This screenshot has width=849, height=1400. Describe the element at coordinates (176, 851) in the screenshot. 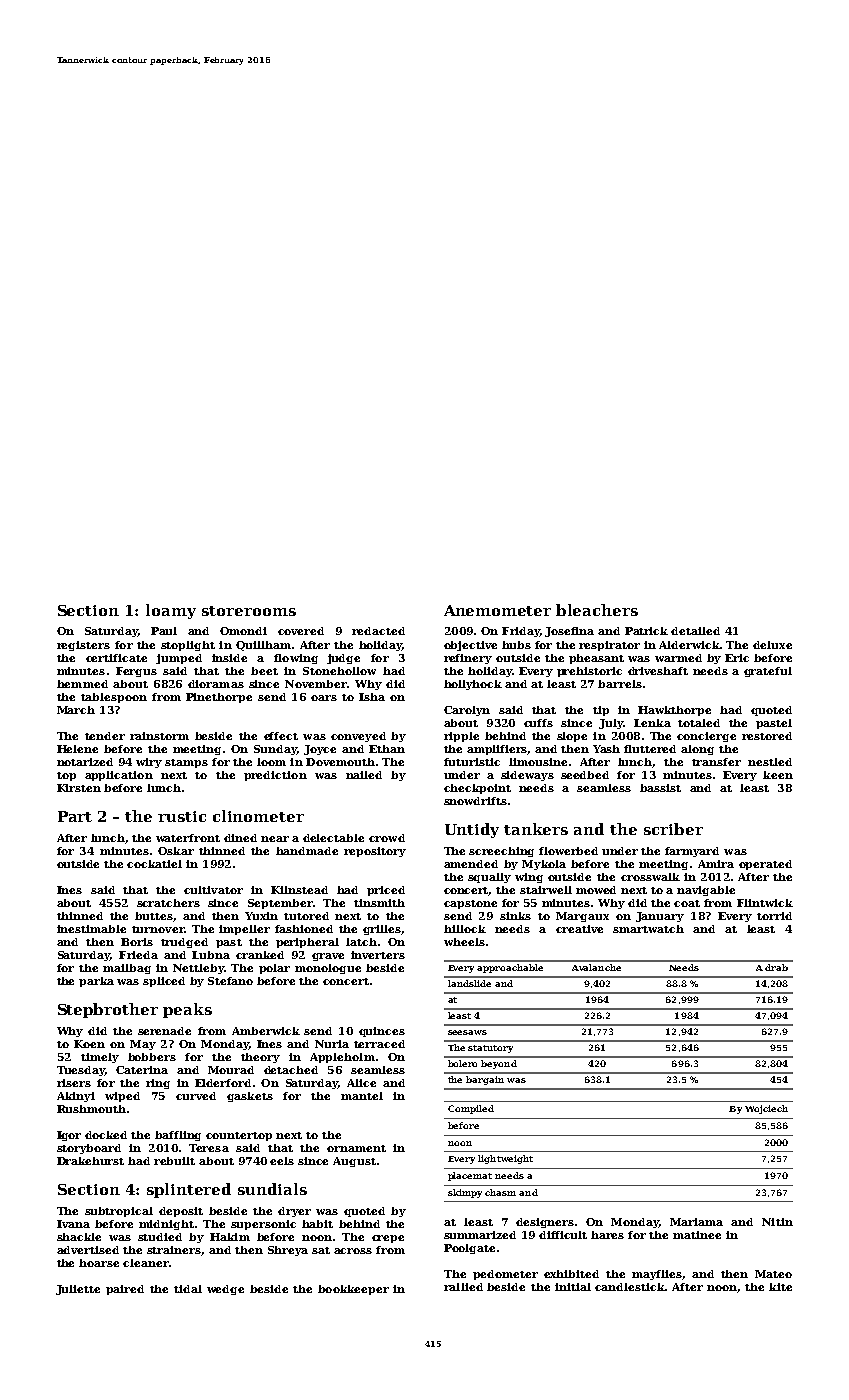

I see `Oskar` at that location.
